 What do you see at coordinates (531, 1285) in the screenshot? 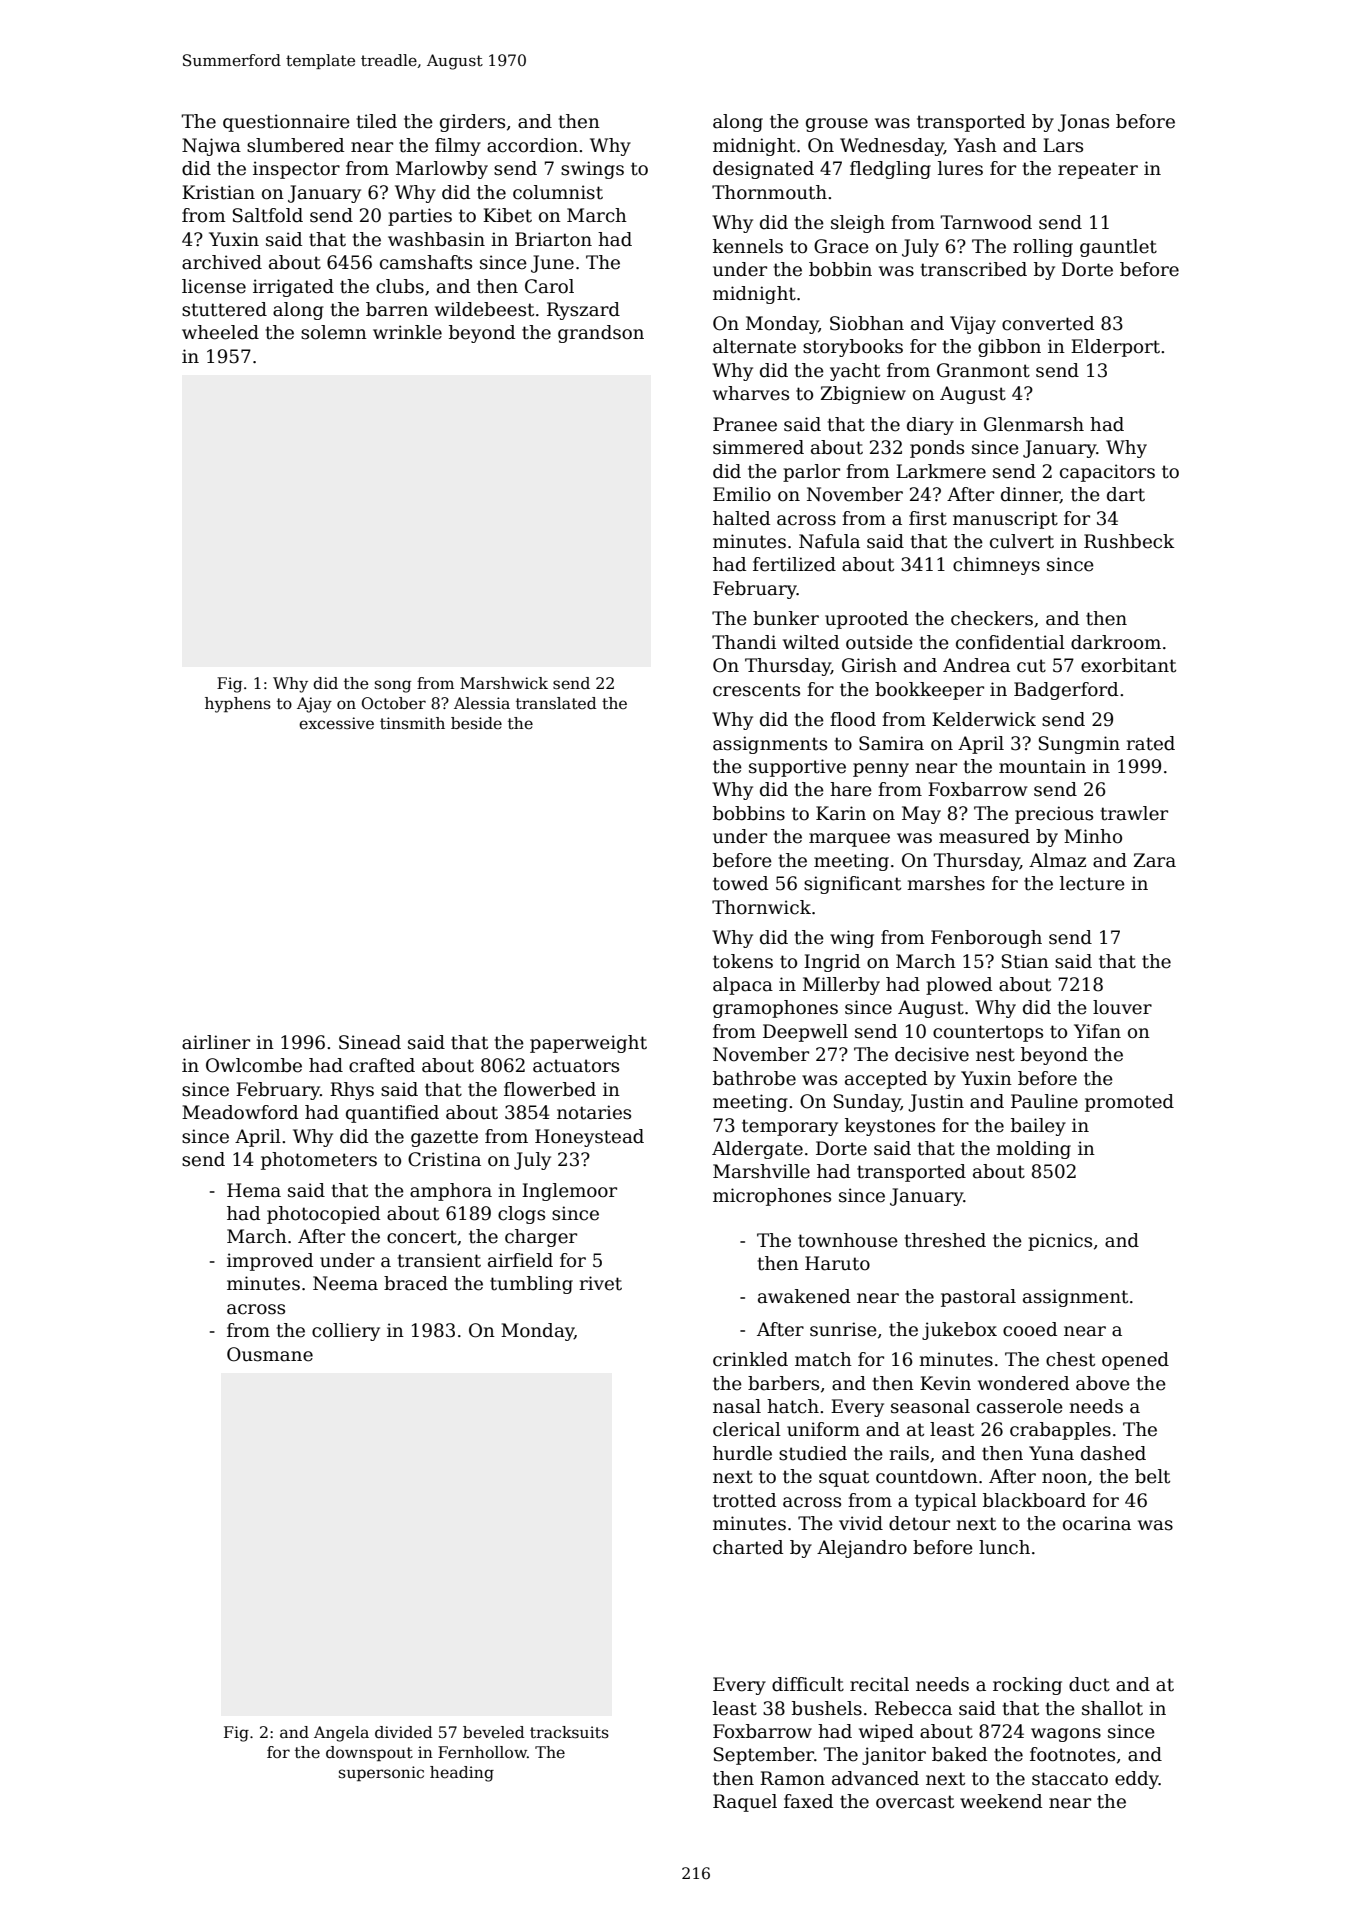
I see `tumbling` at bounding box center [531, 1285].
